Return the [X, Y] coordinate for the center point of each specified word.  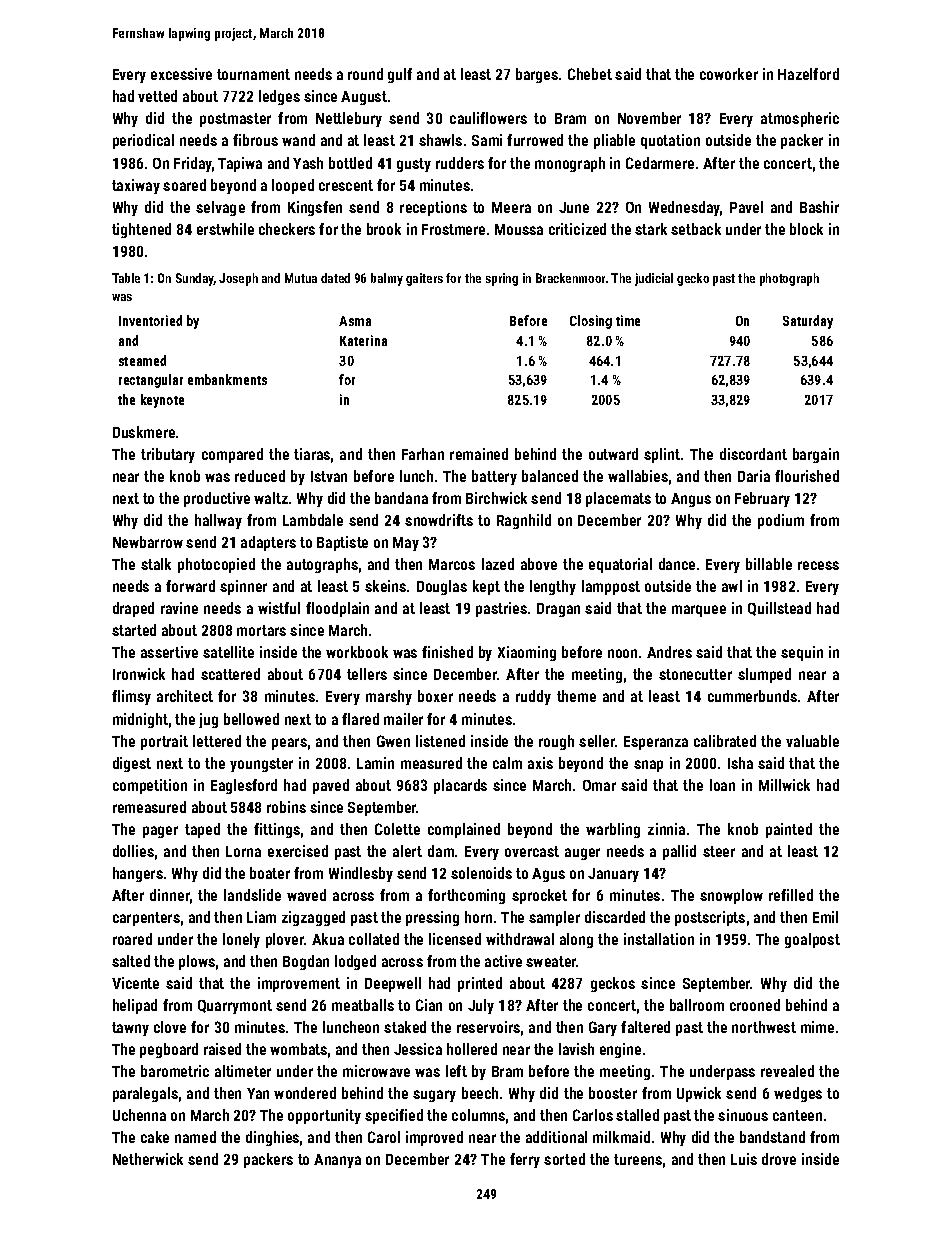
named [195, 1137]
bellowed [251, 719]
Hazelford [808, 74]
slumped [764, 675]
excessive [181, 74]
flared [360, 719]
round [365, 74]
